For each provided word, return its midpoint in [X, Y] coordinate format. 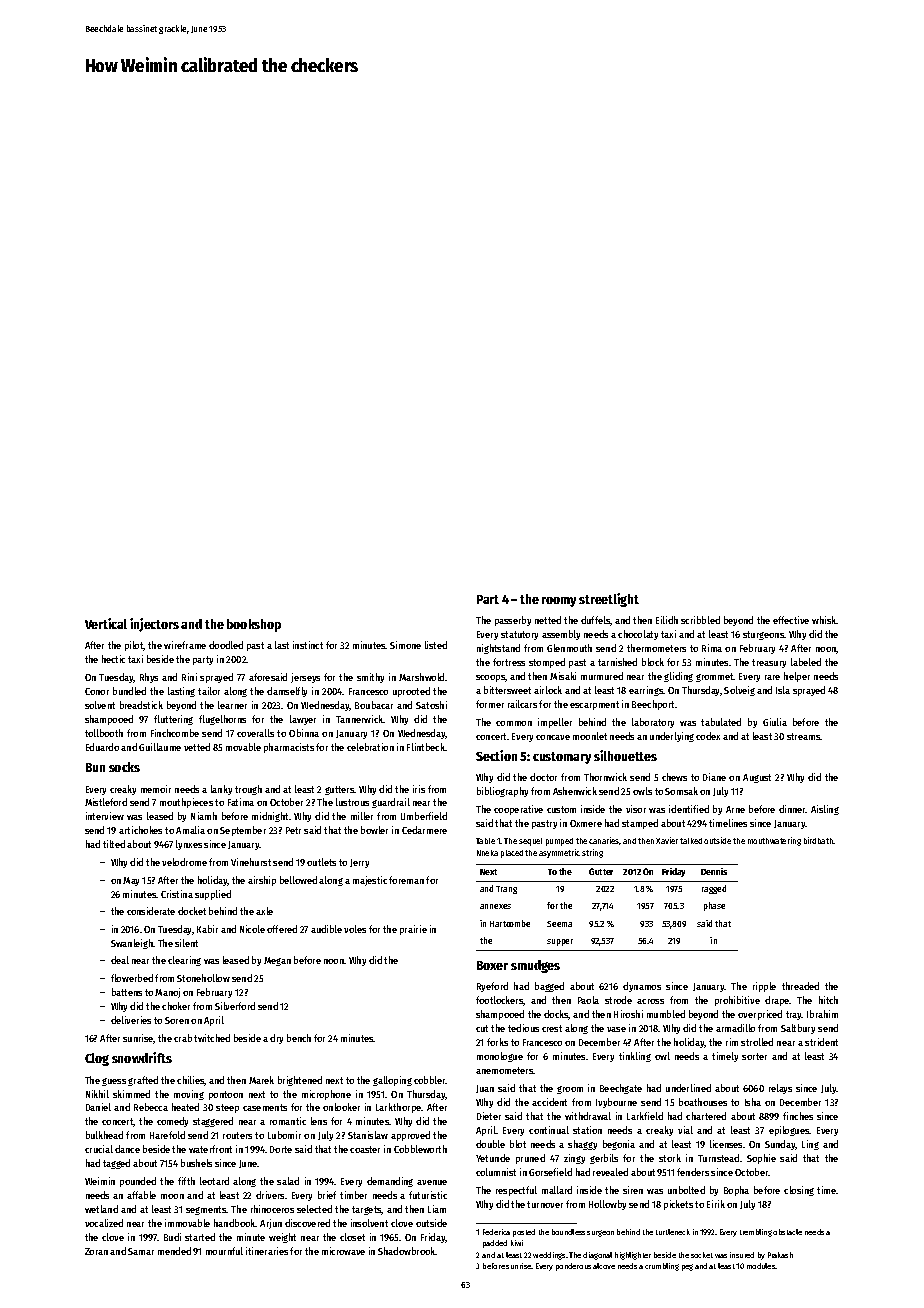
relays [780, 1089]
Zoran [96, 1251]
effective [791, 620]
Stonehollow [203, 978]
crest [552, 1028]
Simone [405, 645]
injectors [154, 625]
